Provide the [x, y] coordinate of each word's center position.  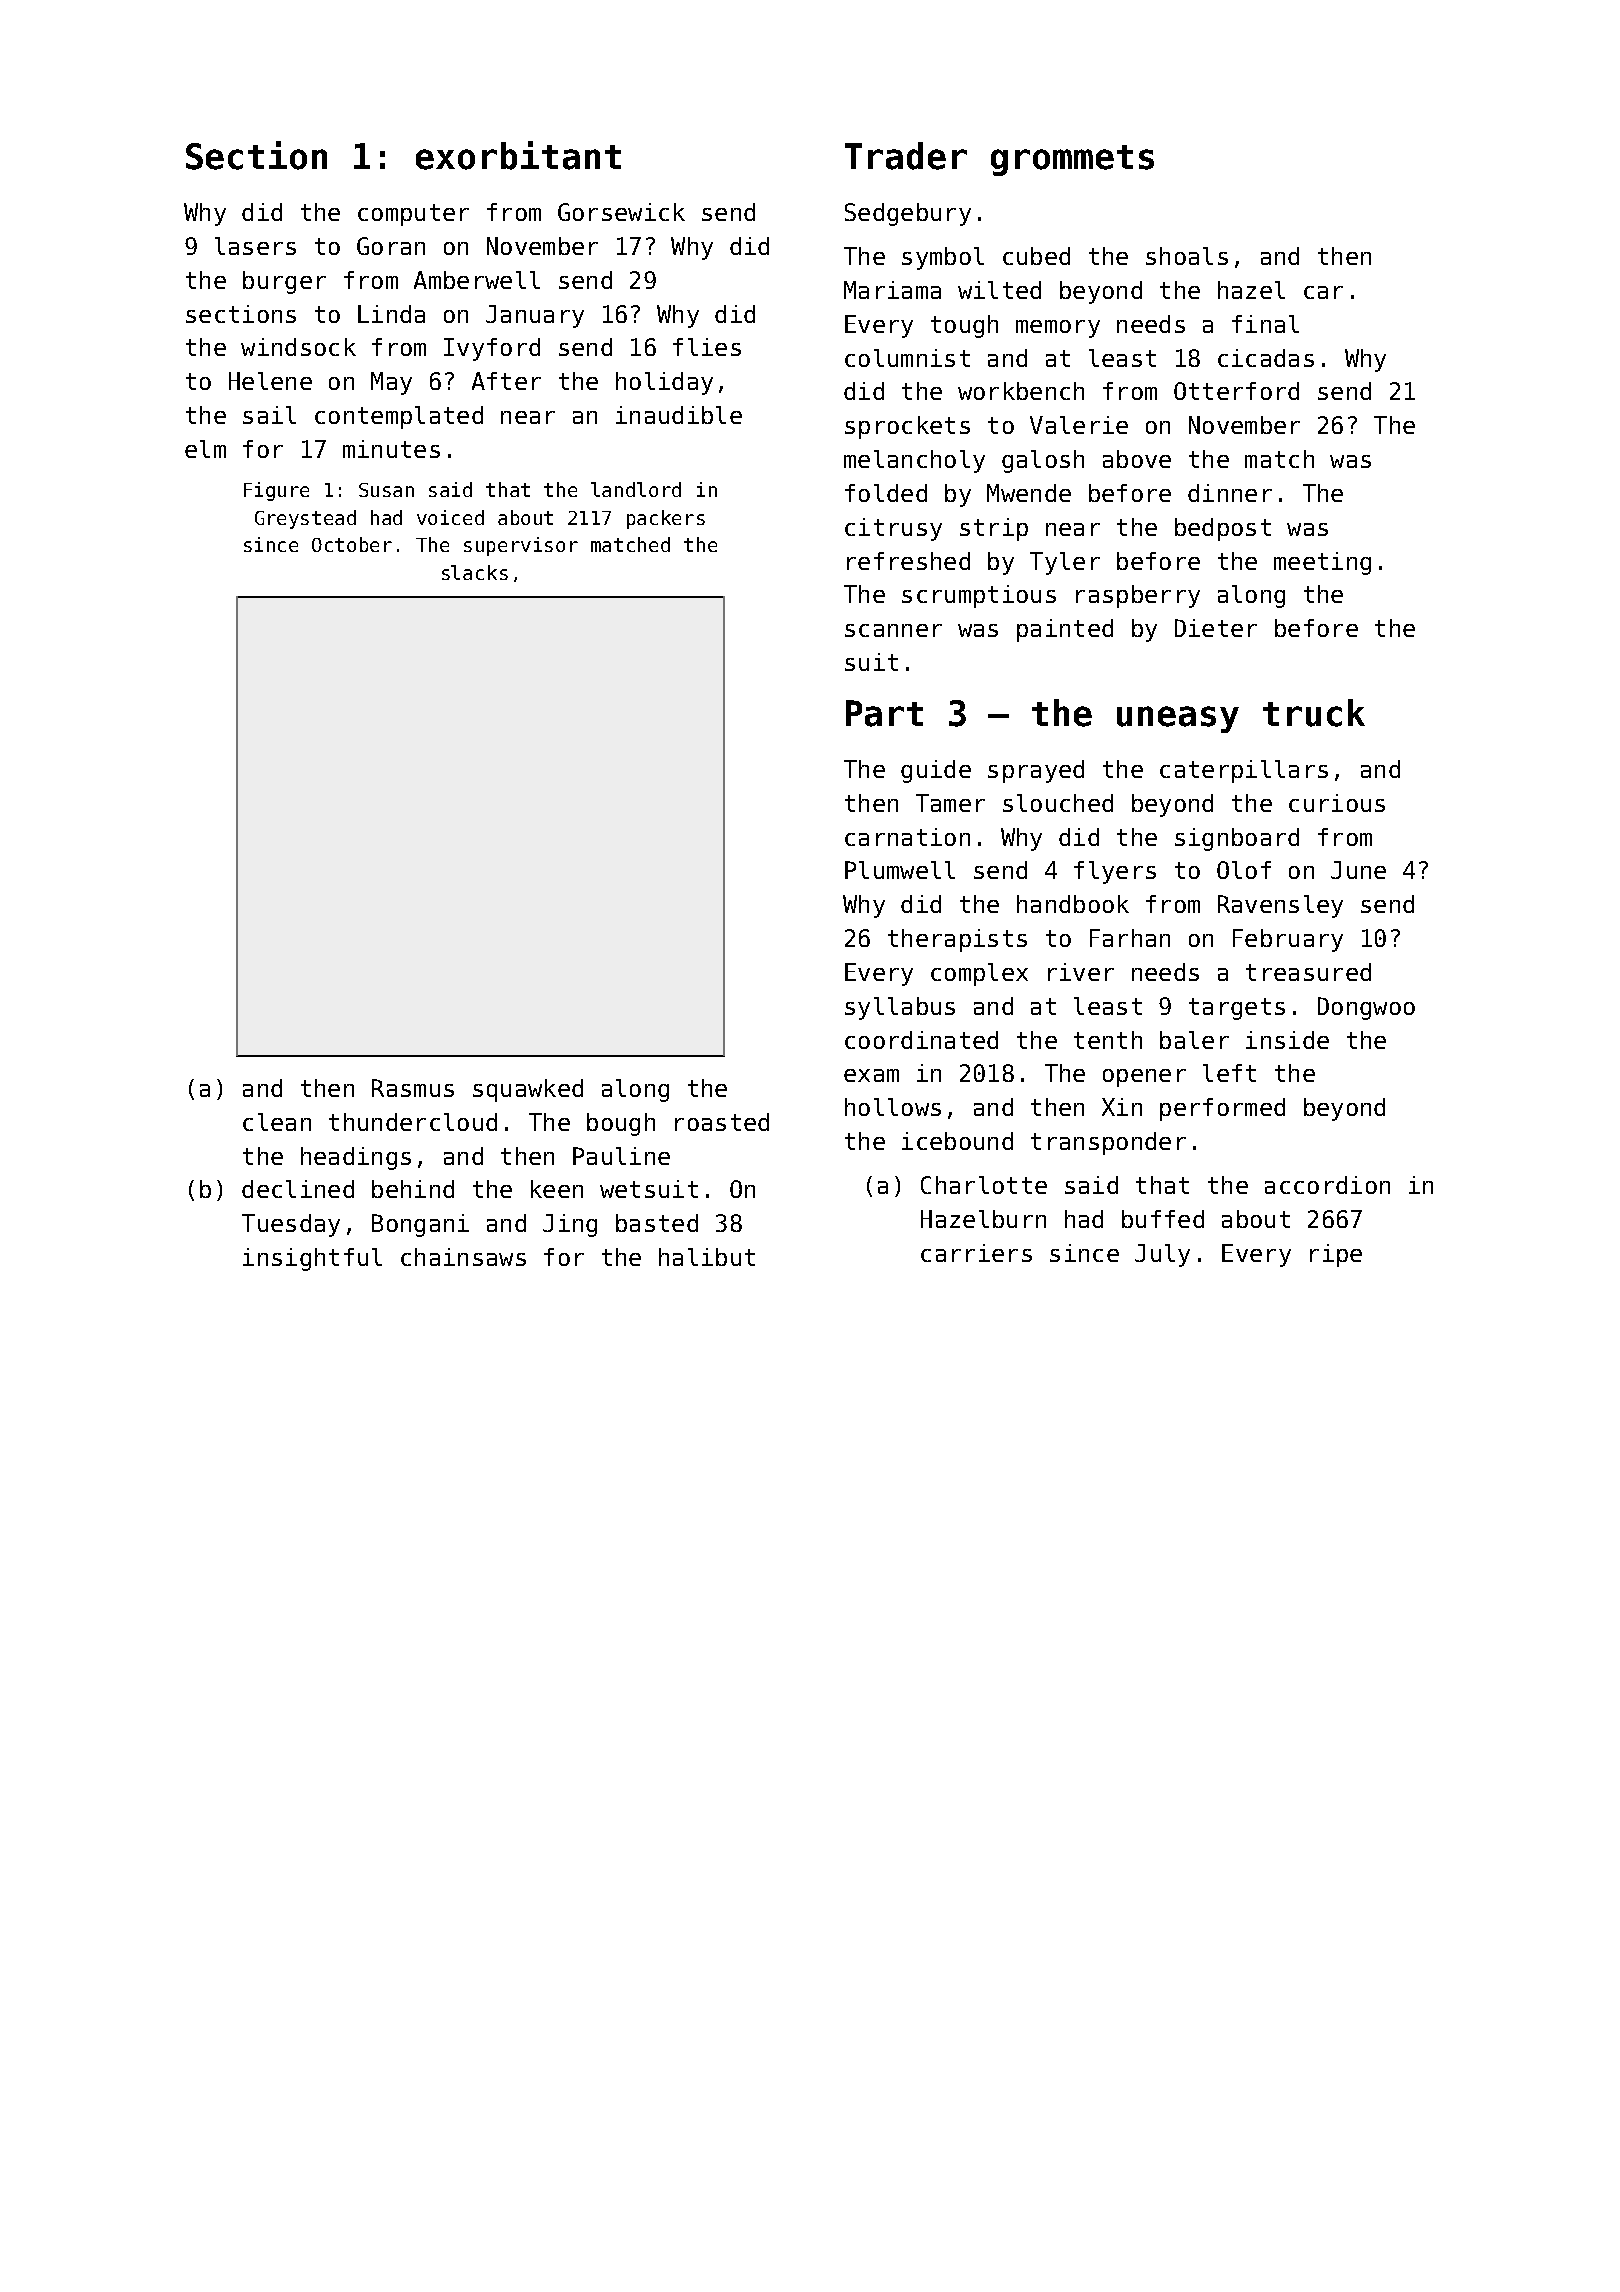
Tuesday [291, 1225]
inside [1287, 1040]
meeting [1322, 563]
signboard [1237, 839]
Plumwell [900, 870]
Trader [906, 156]
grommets [1072, 160]
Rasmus [413, 1088]
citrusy [893, 529]
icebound [957, 1141]
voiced [450, 517]
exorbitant [518, 155]
